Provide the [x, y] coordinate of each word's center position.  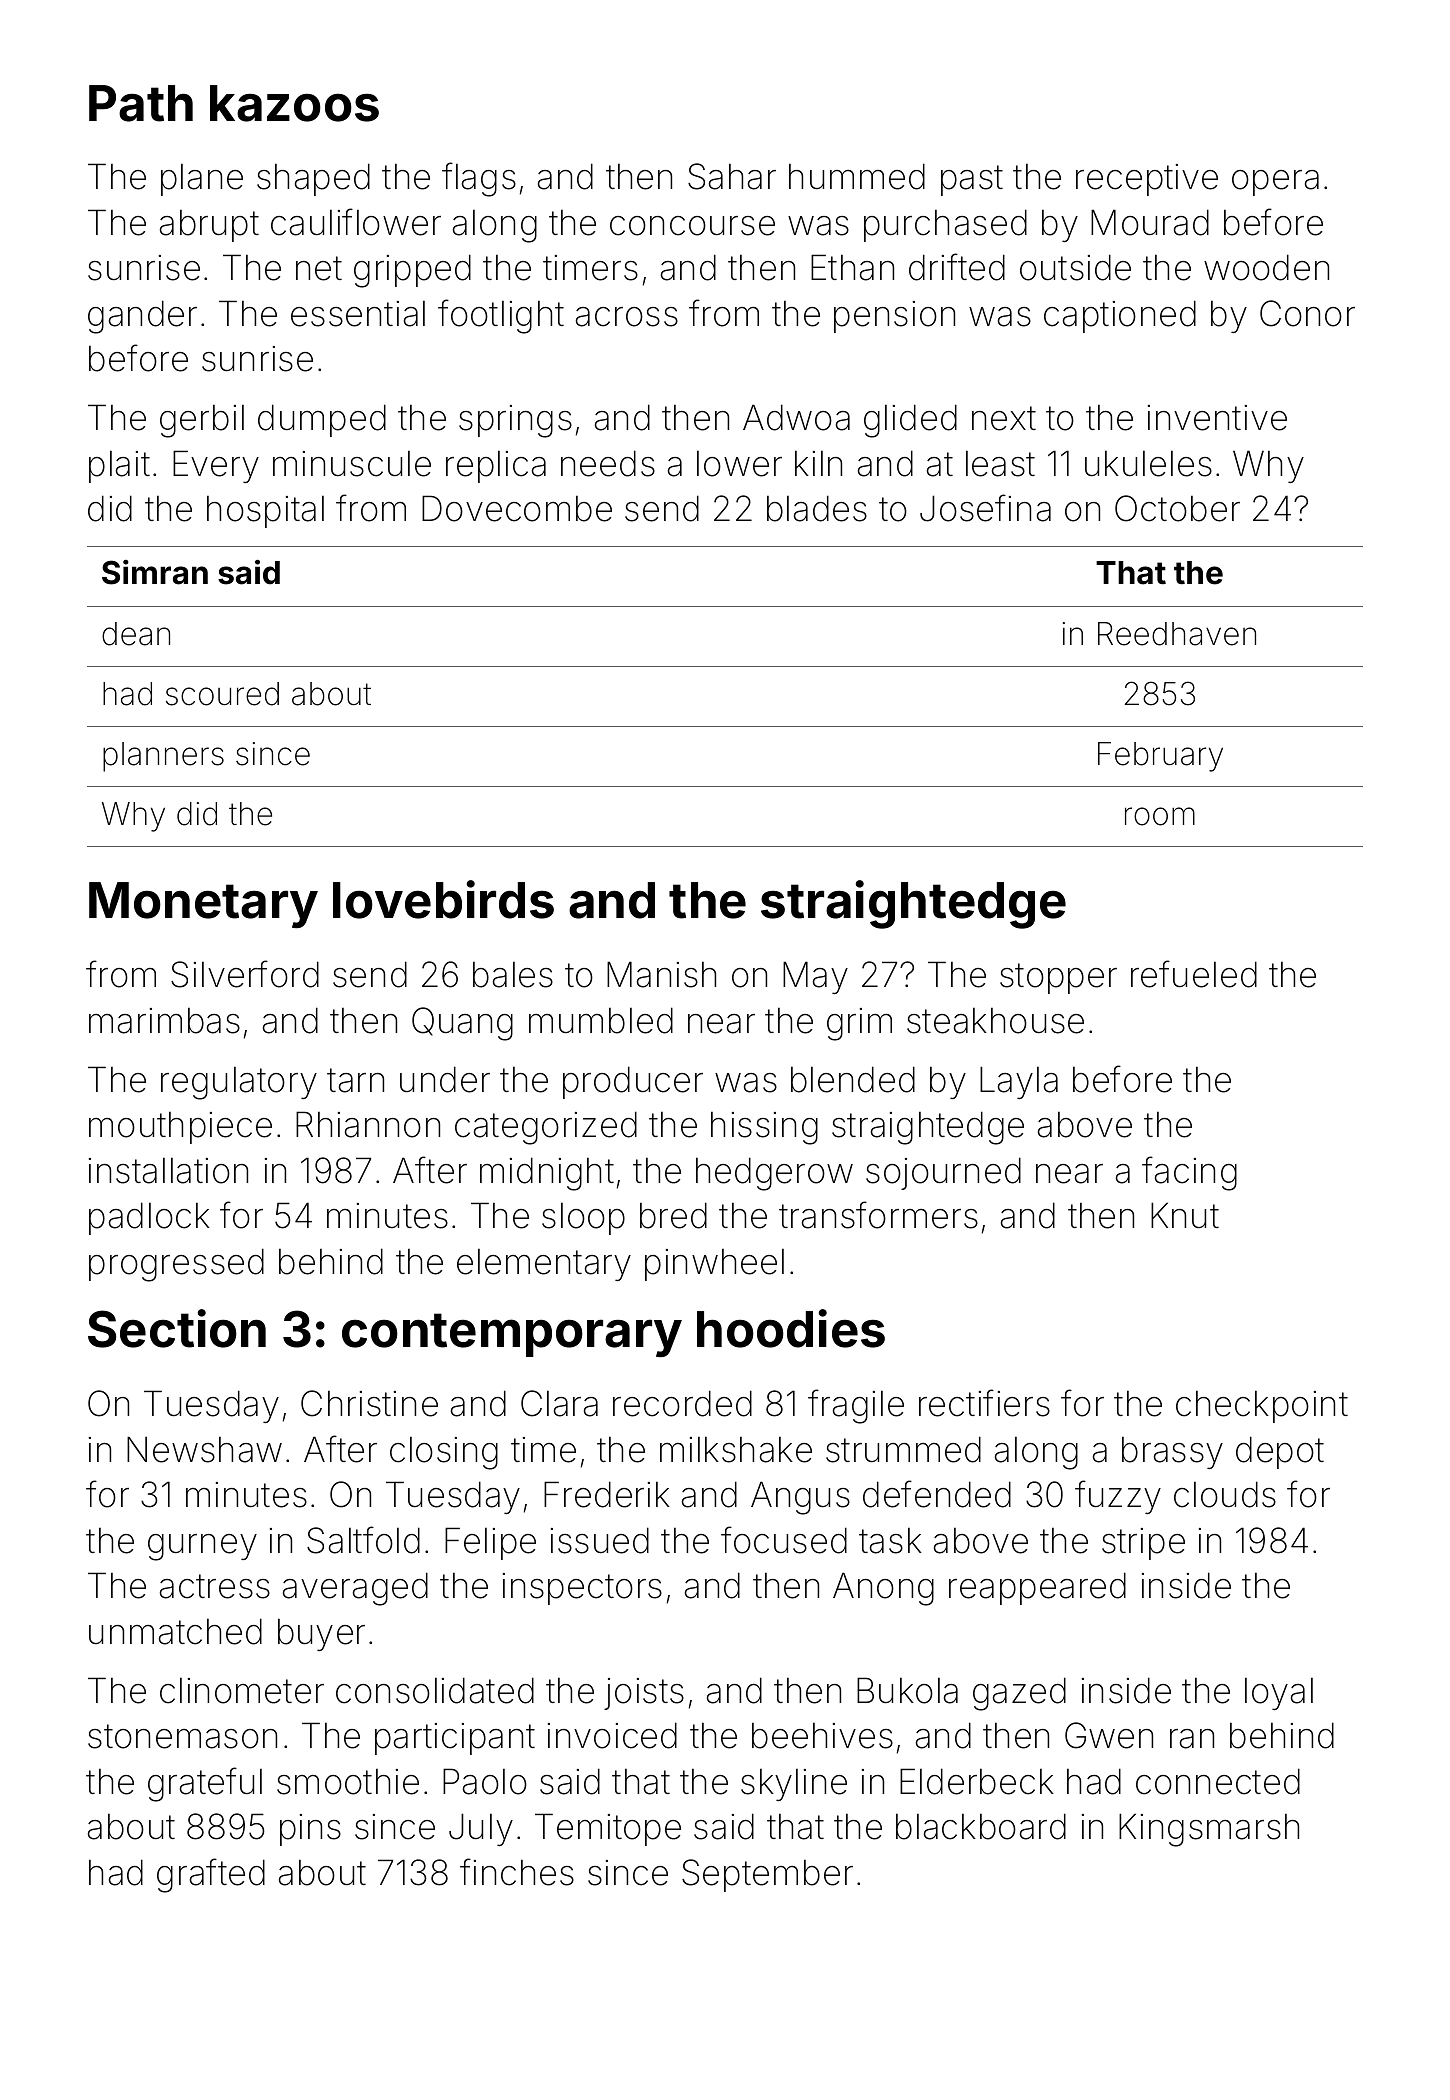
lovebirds [443, 899]
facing [1189, 1173]
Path [141, 103]
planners [163, 757]
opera [1275, 183]
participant [455, 1739]
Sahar [732, 176]
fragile [856, 1406]
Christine [369, 1403]
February [1160, 757]
